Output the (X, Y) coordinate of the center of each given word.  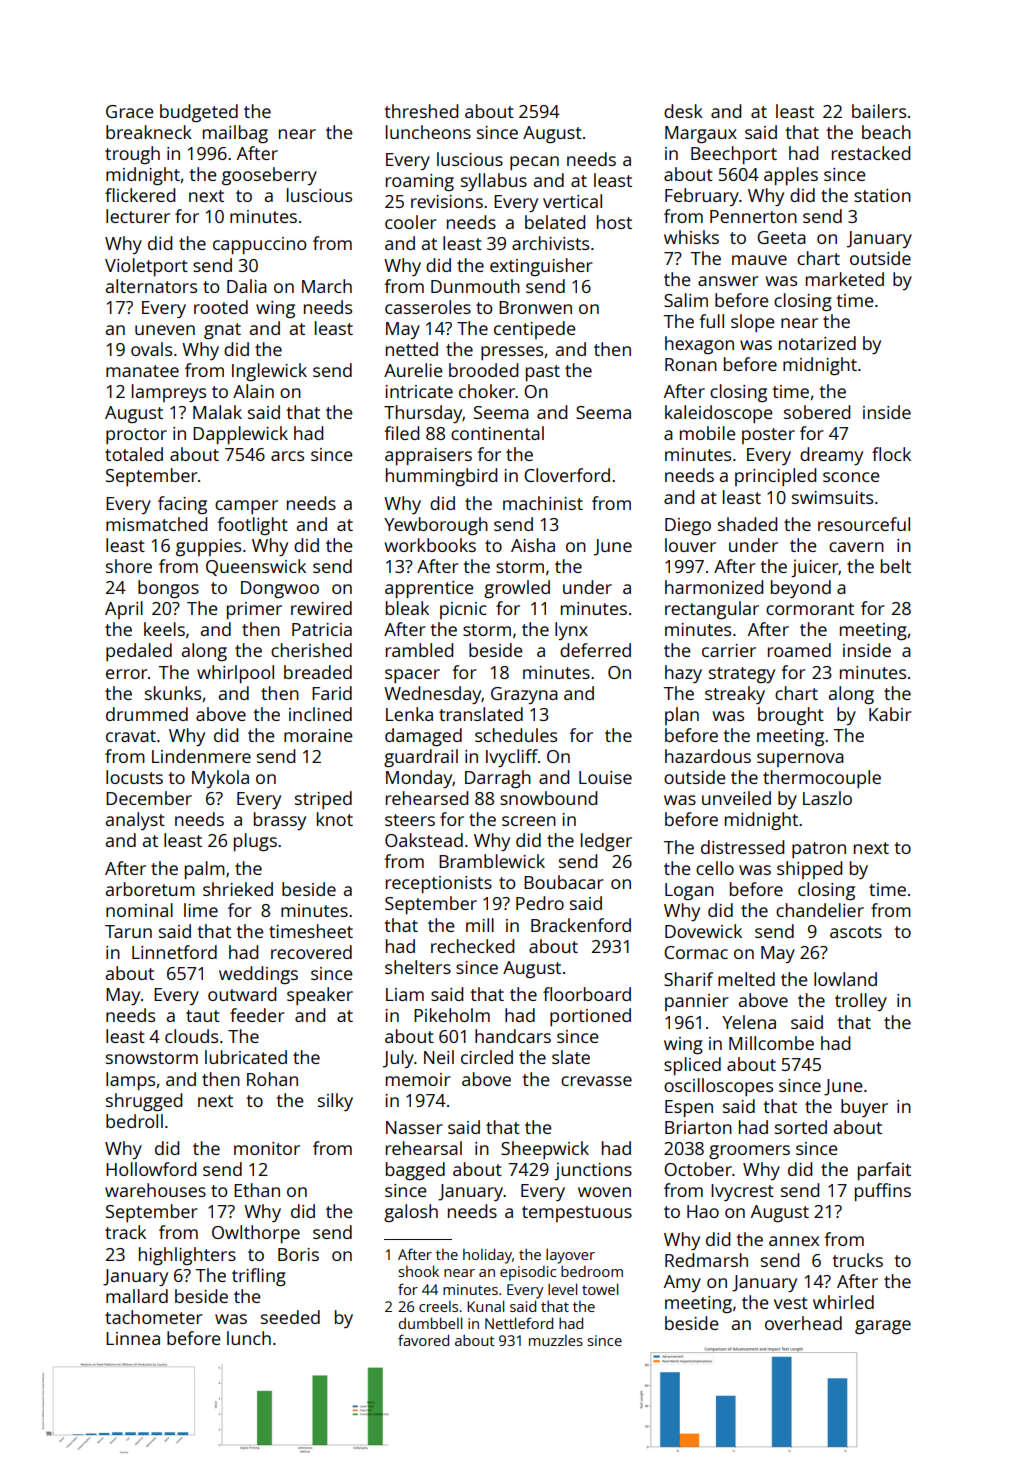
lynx (571, 631)
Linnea (133, 1338)
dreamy (831, 456)
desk (683, 111)
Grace (130, 111)
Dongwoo (280, 589)
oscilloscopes (718, 1087)
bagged (415, 1171)
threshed (421, 111)
